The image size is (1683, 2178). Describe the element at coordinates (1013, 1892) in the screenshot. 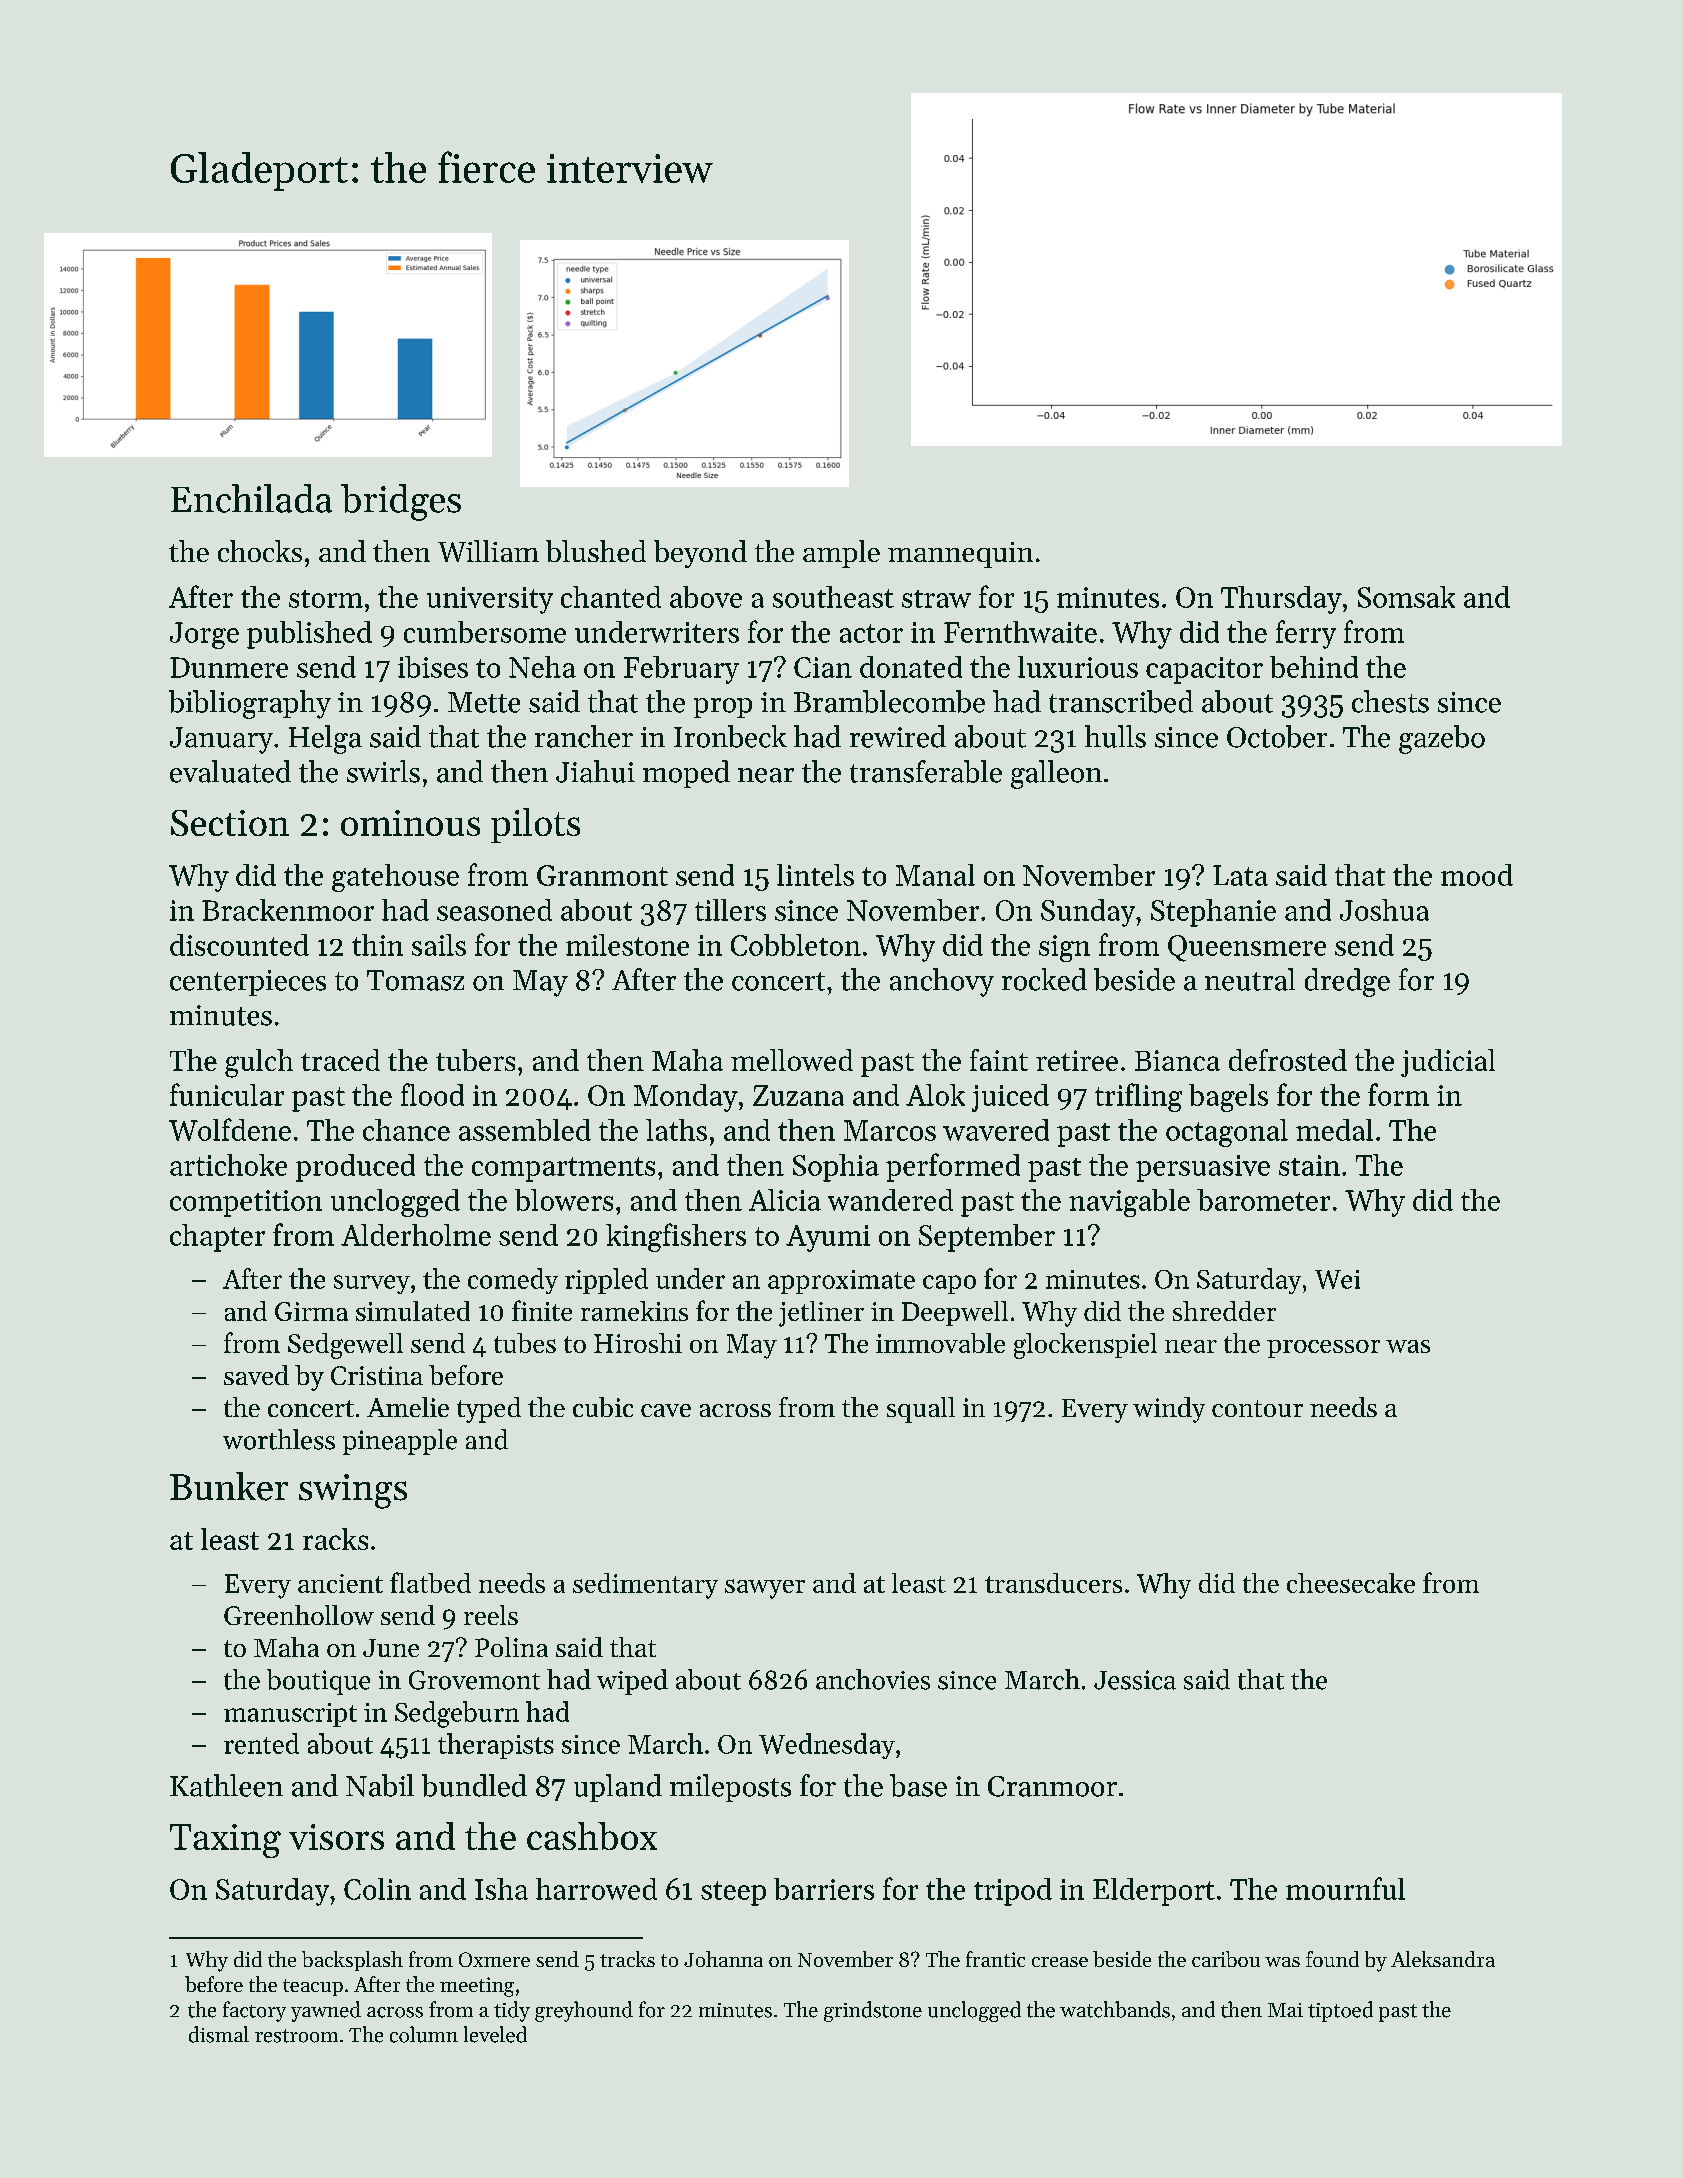

I see `tripod` at that location.
